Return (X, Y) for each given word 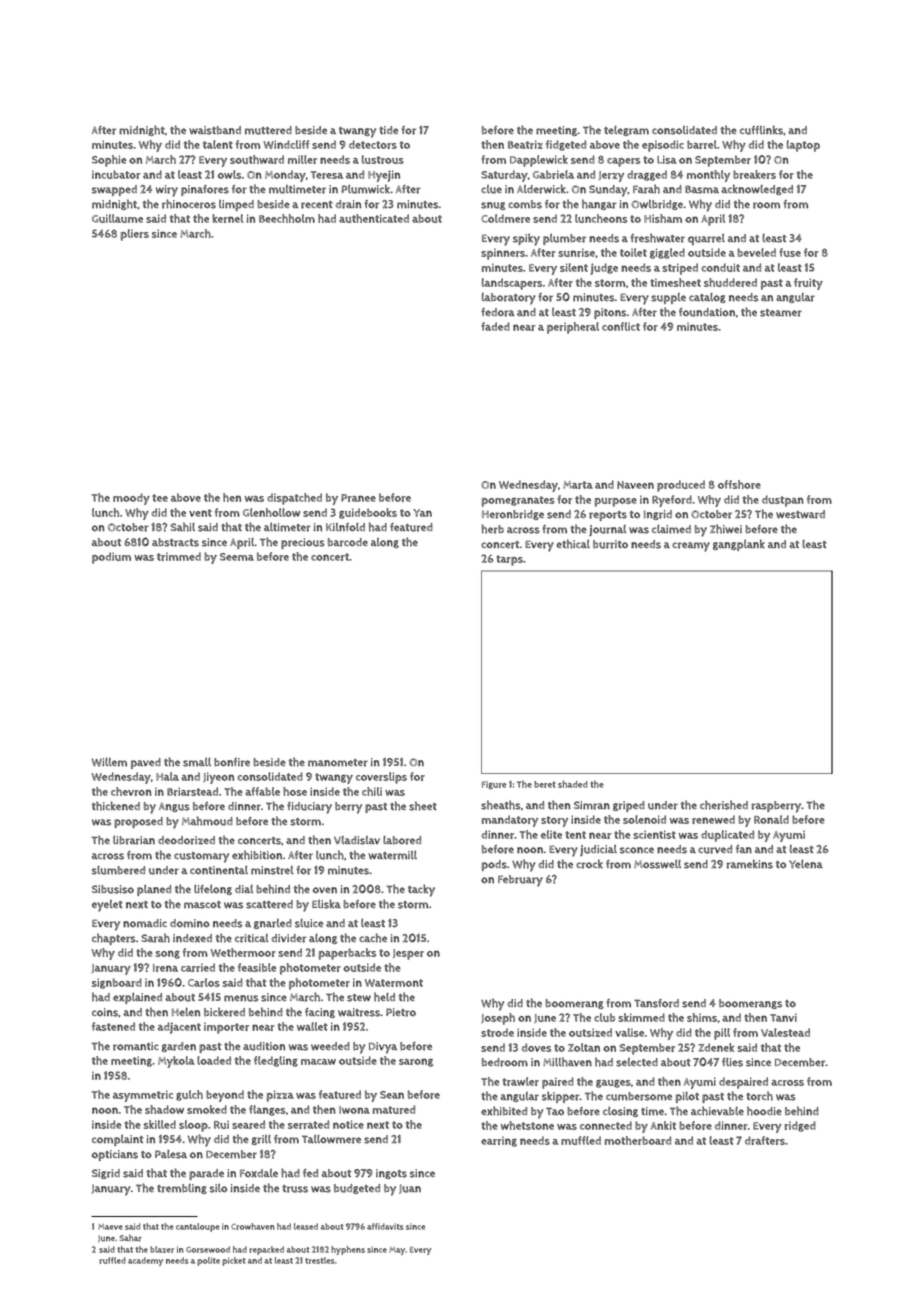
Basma (702, 189)
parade (206, 1174)
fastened (113, 1026)
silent (574, 267)
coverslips (381, 778)
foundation (707, 312)
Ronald (771, 819)
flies (732, 1062)
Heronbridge (513, 515)
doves (536, 1047)
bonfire (232, 762)
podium (111, 558)
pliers (135, 235)
